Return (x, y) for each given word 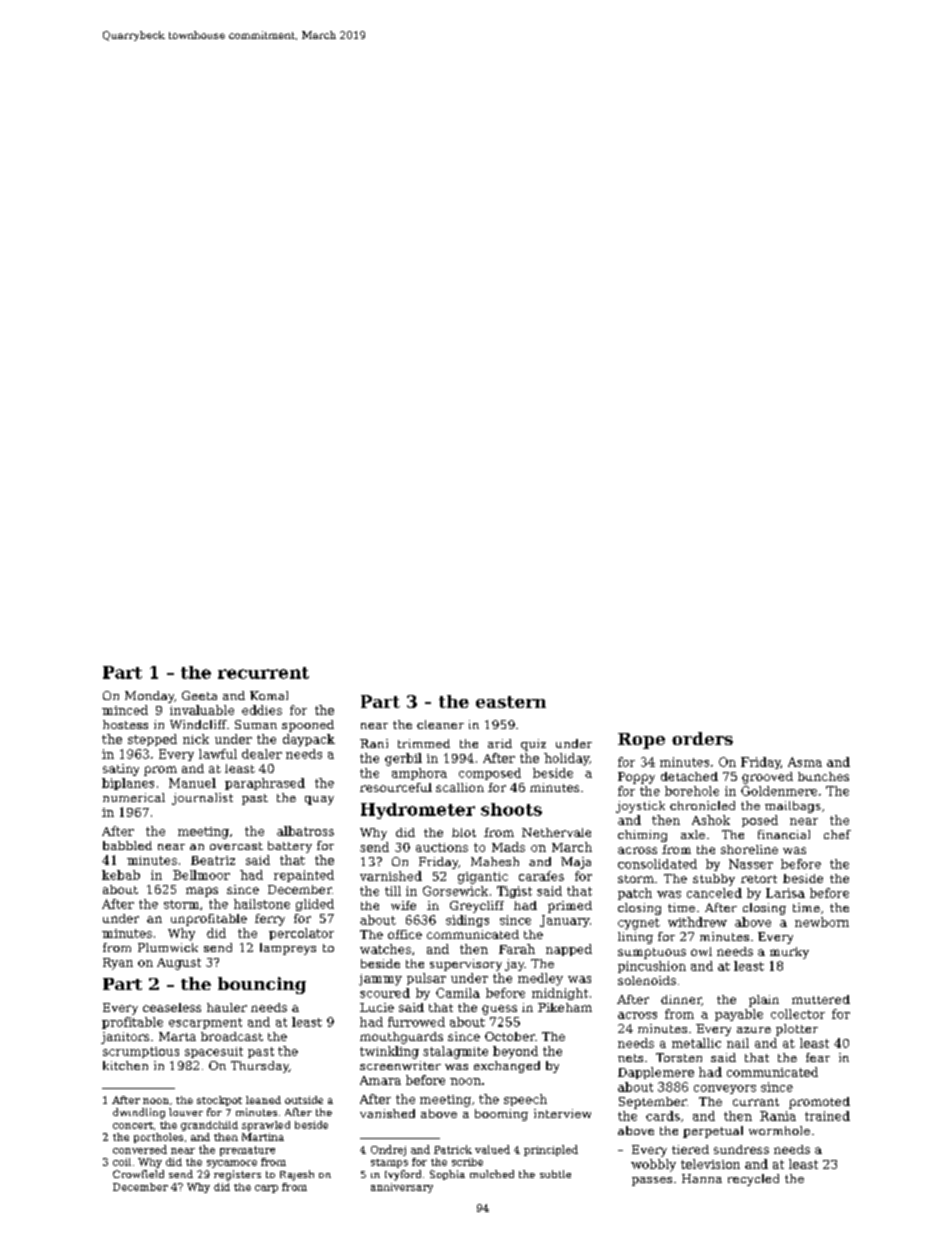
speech (525, 1100)
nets (630, 1058)
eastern (511, 702)
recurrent (263, 673)
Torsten (679, 1057)
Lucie (377, 1007)
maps (202, 892)
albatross (305, 831)
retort (759, 879)
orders (702, 738)
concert (133, 1125)
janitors (125, 1038)
